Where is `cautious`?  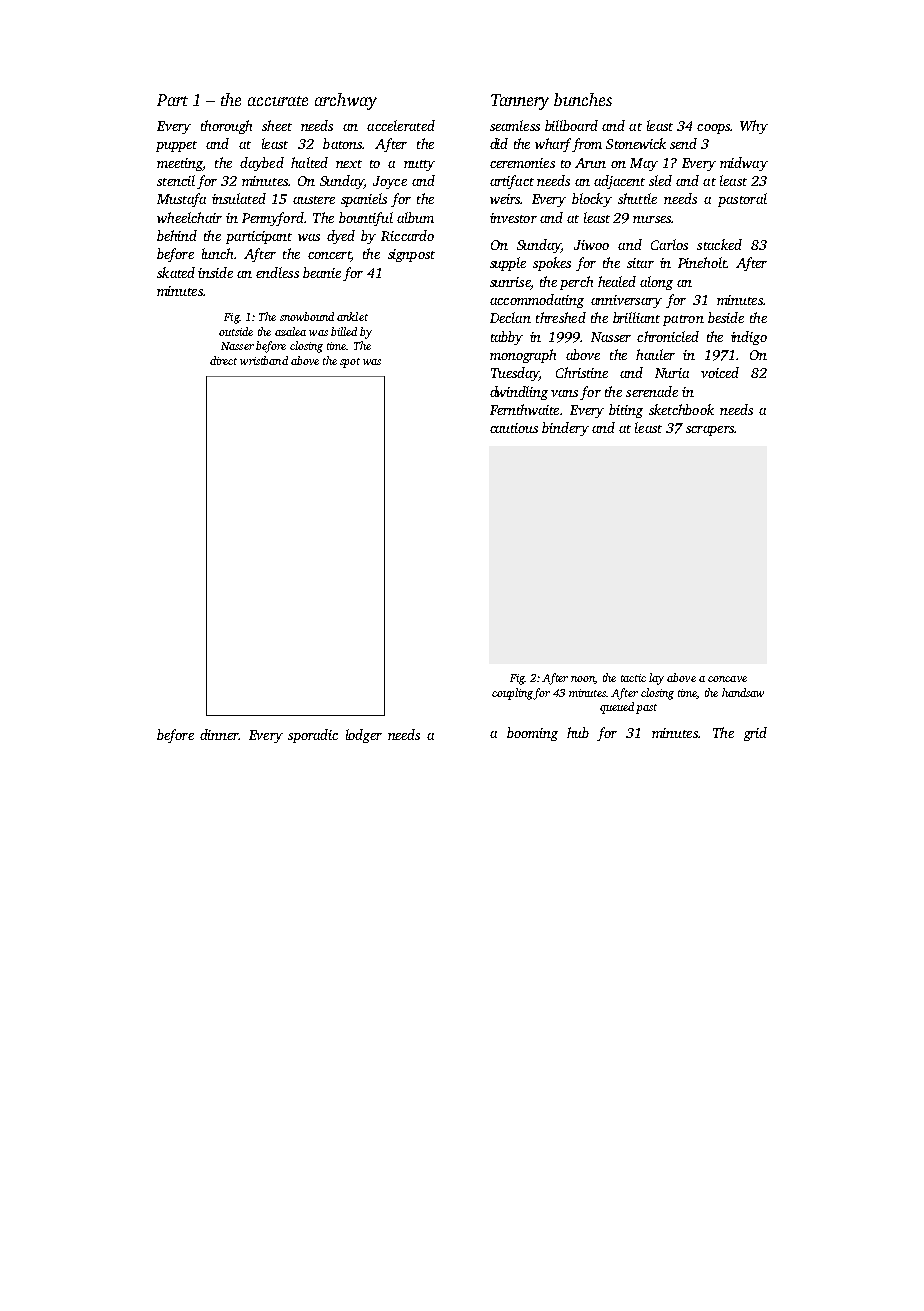
cautious is located at coordinates (514, 428).
